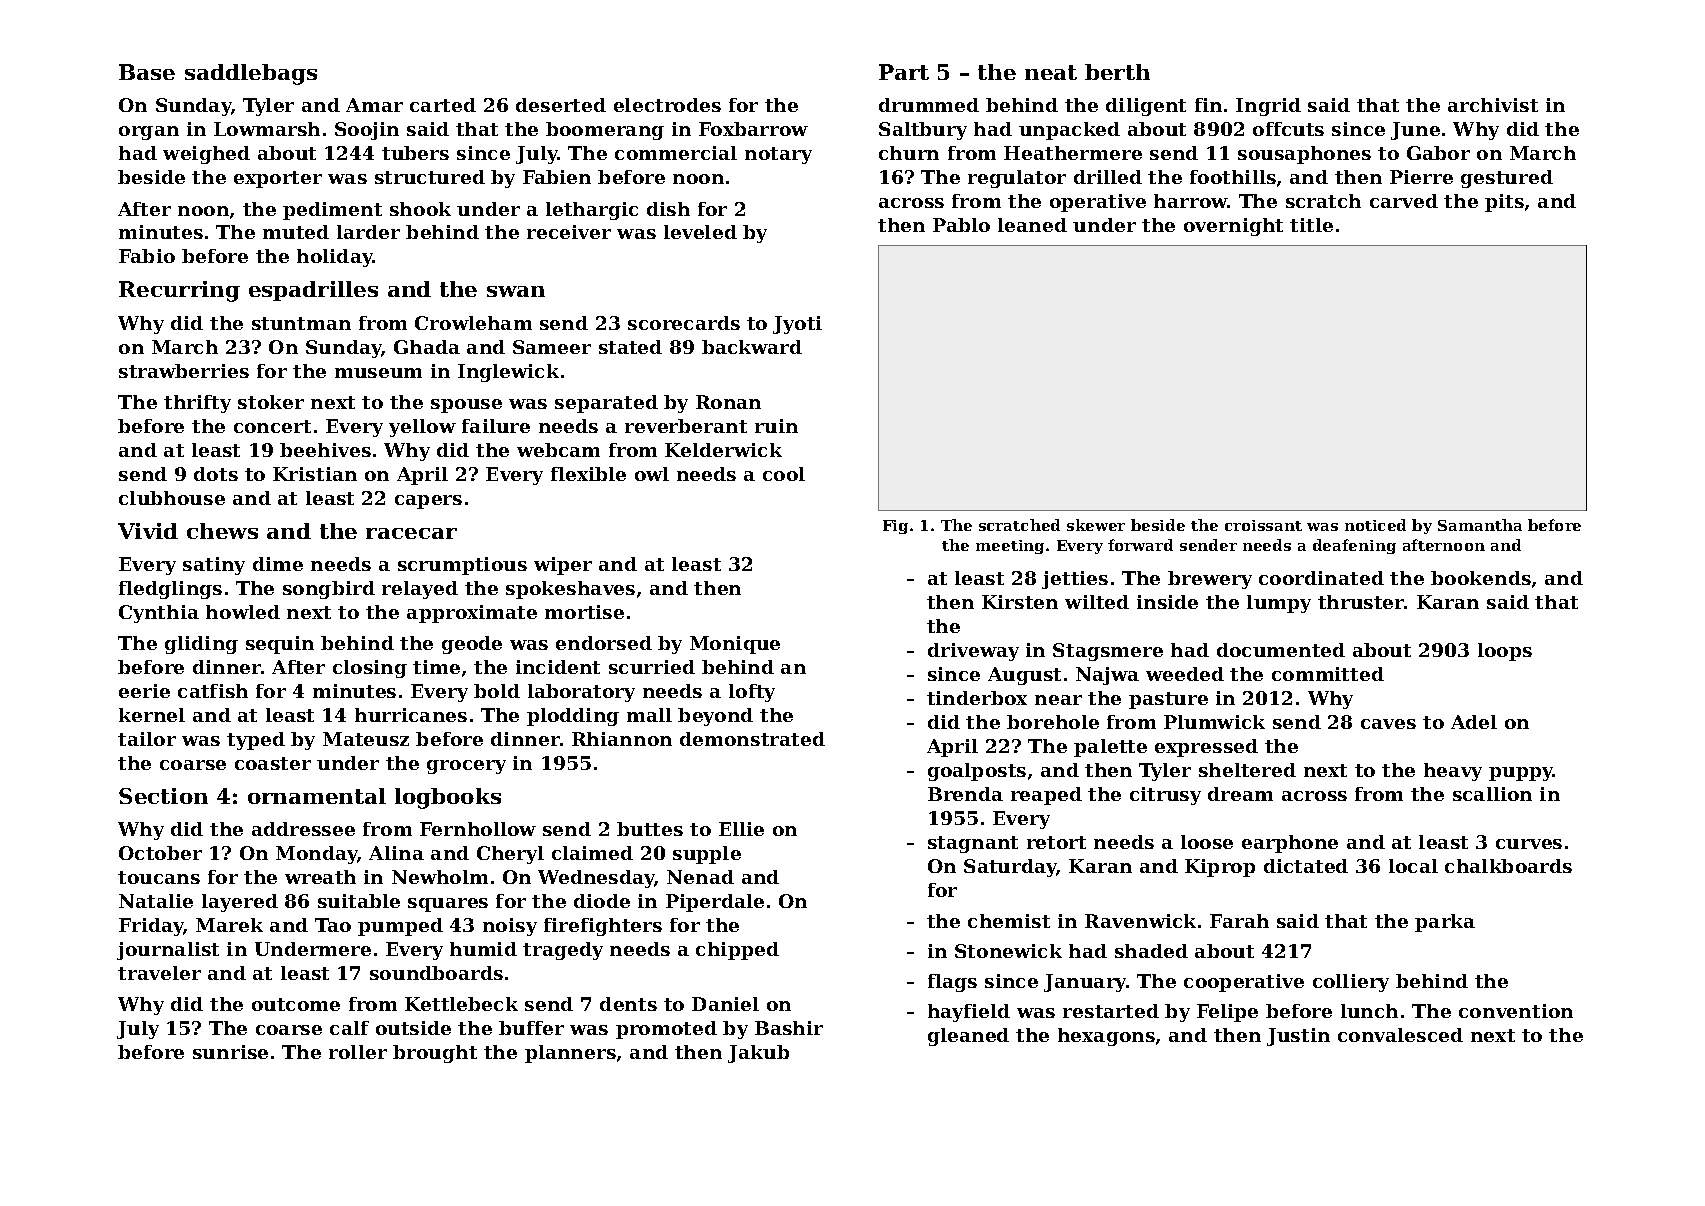 The height and width of the image is (1206, 1705). Describe the element at coordinates (147, 72) in the image. I see `Base` at that location.
